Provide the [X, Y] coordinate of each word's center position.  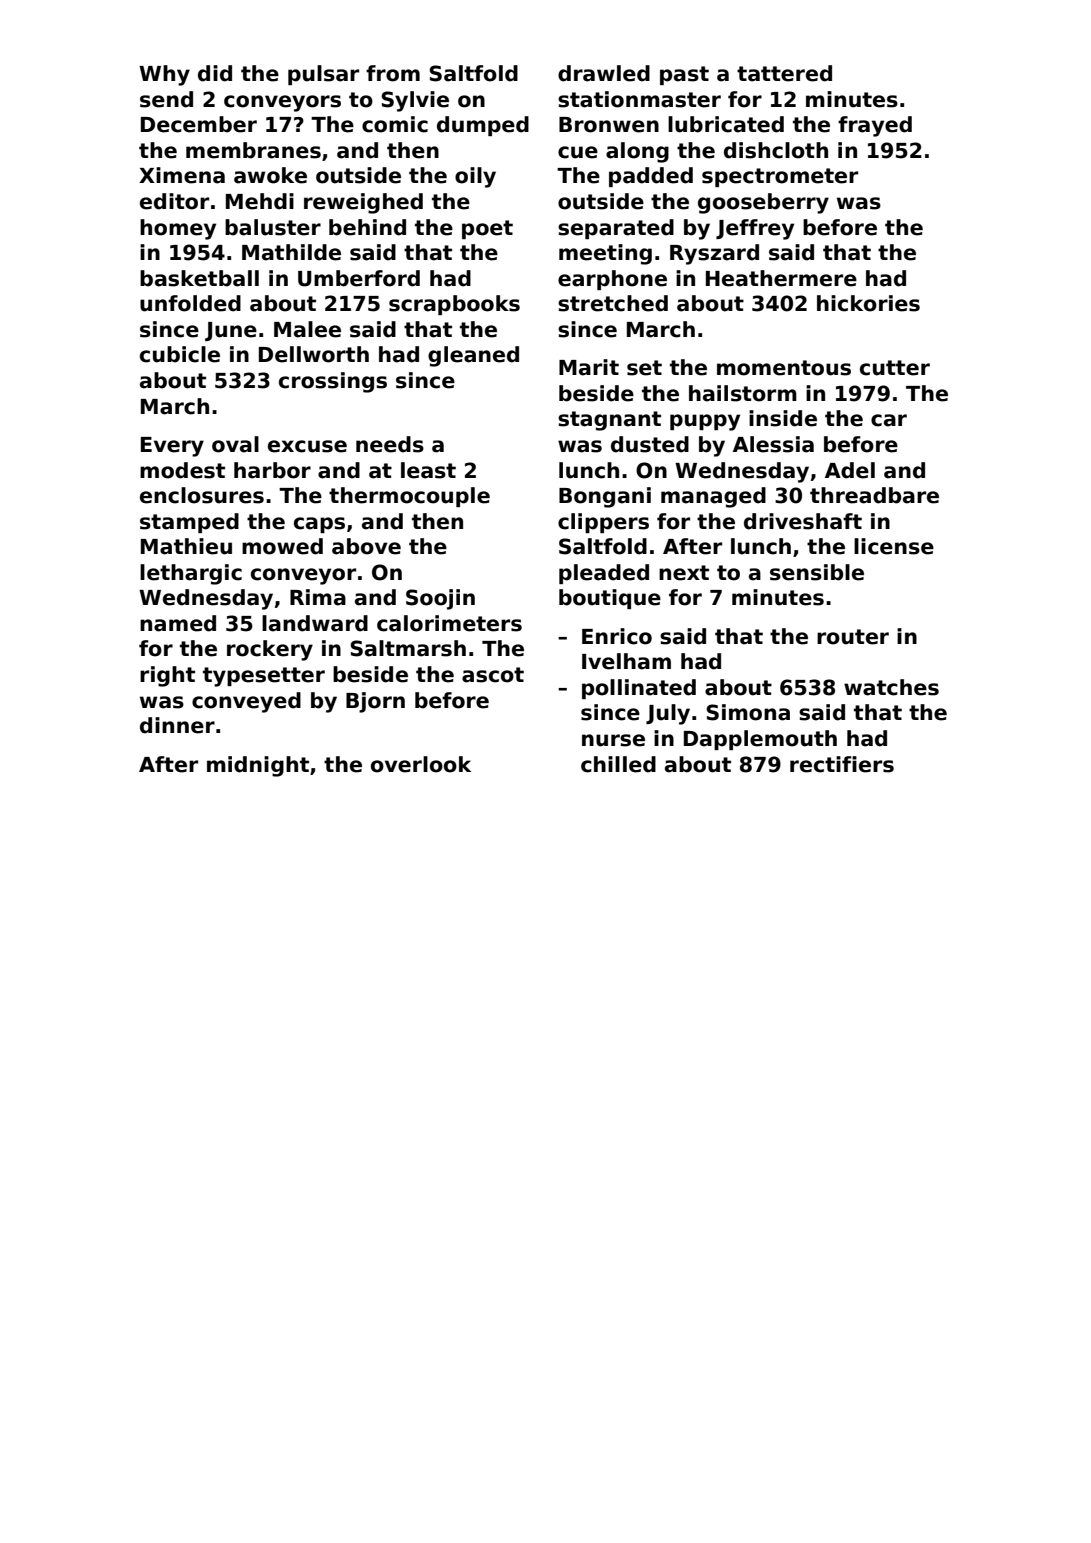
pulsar [323, 75]
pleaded [604, 574]
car [889, 420]
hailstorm [743, 393]
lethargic [191, 574]
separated [616, 229]
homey [178, 229]
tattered [784, 73]
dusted [650, 444]
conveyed [246, 702]
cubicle [180, 354]
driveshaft [803, 521]
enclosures [202, 495]
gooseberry [763, 203]
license [894, 546]
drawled [604, 73]
